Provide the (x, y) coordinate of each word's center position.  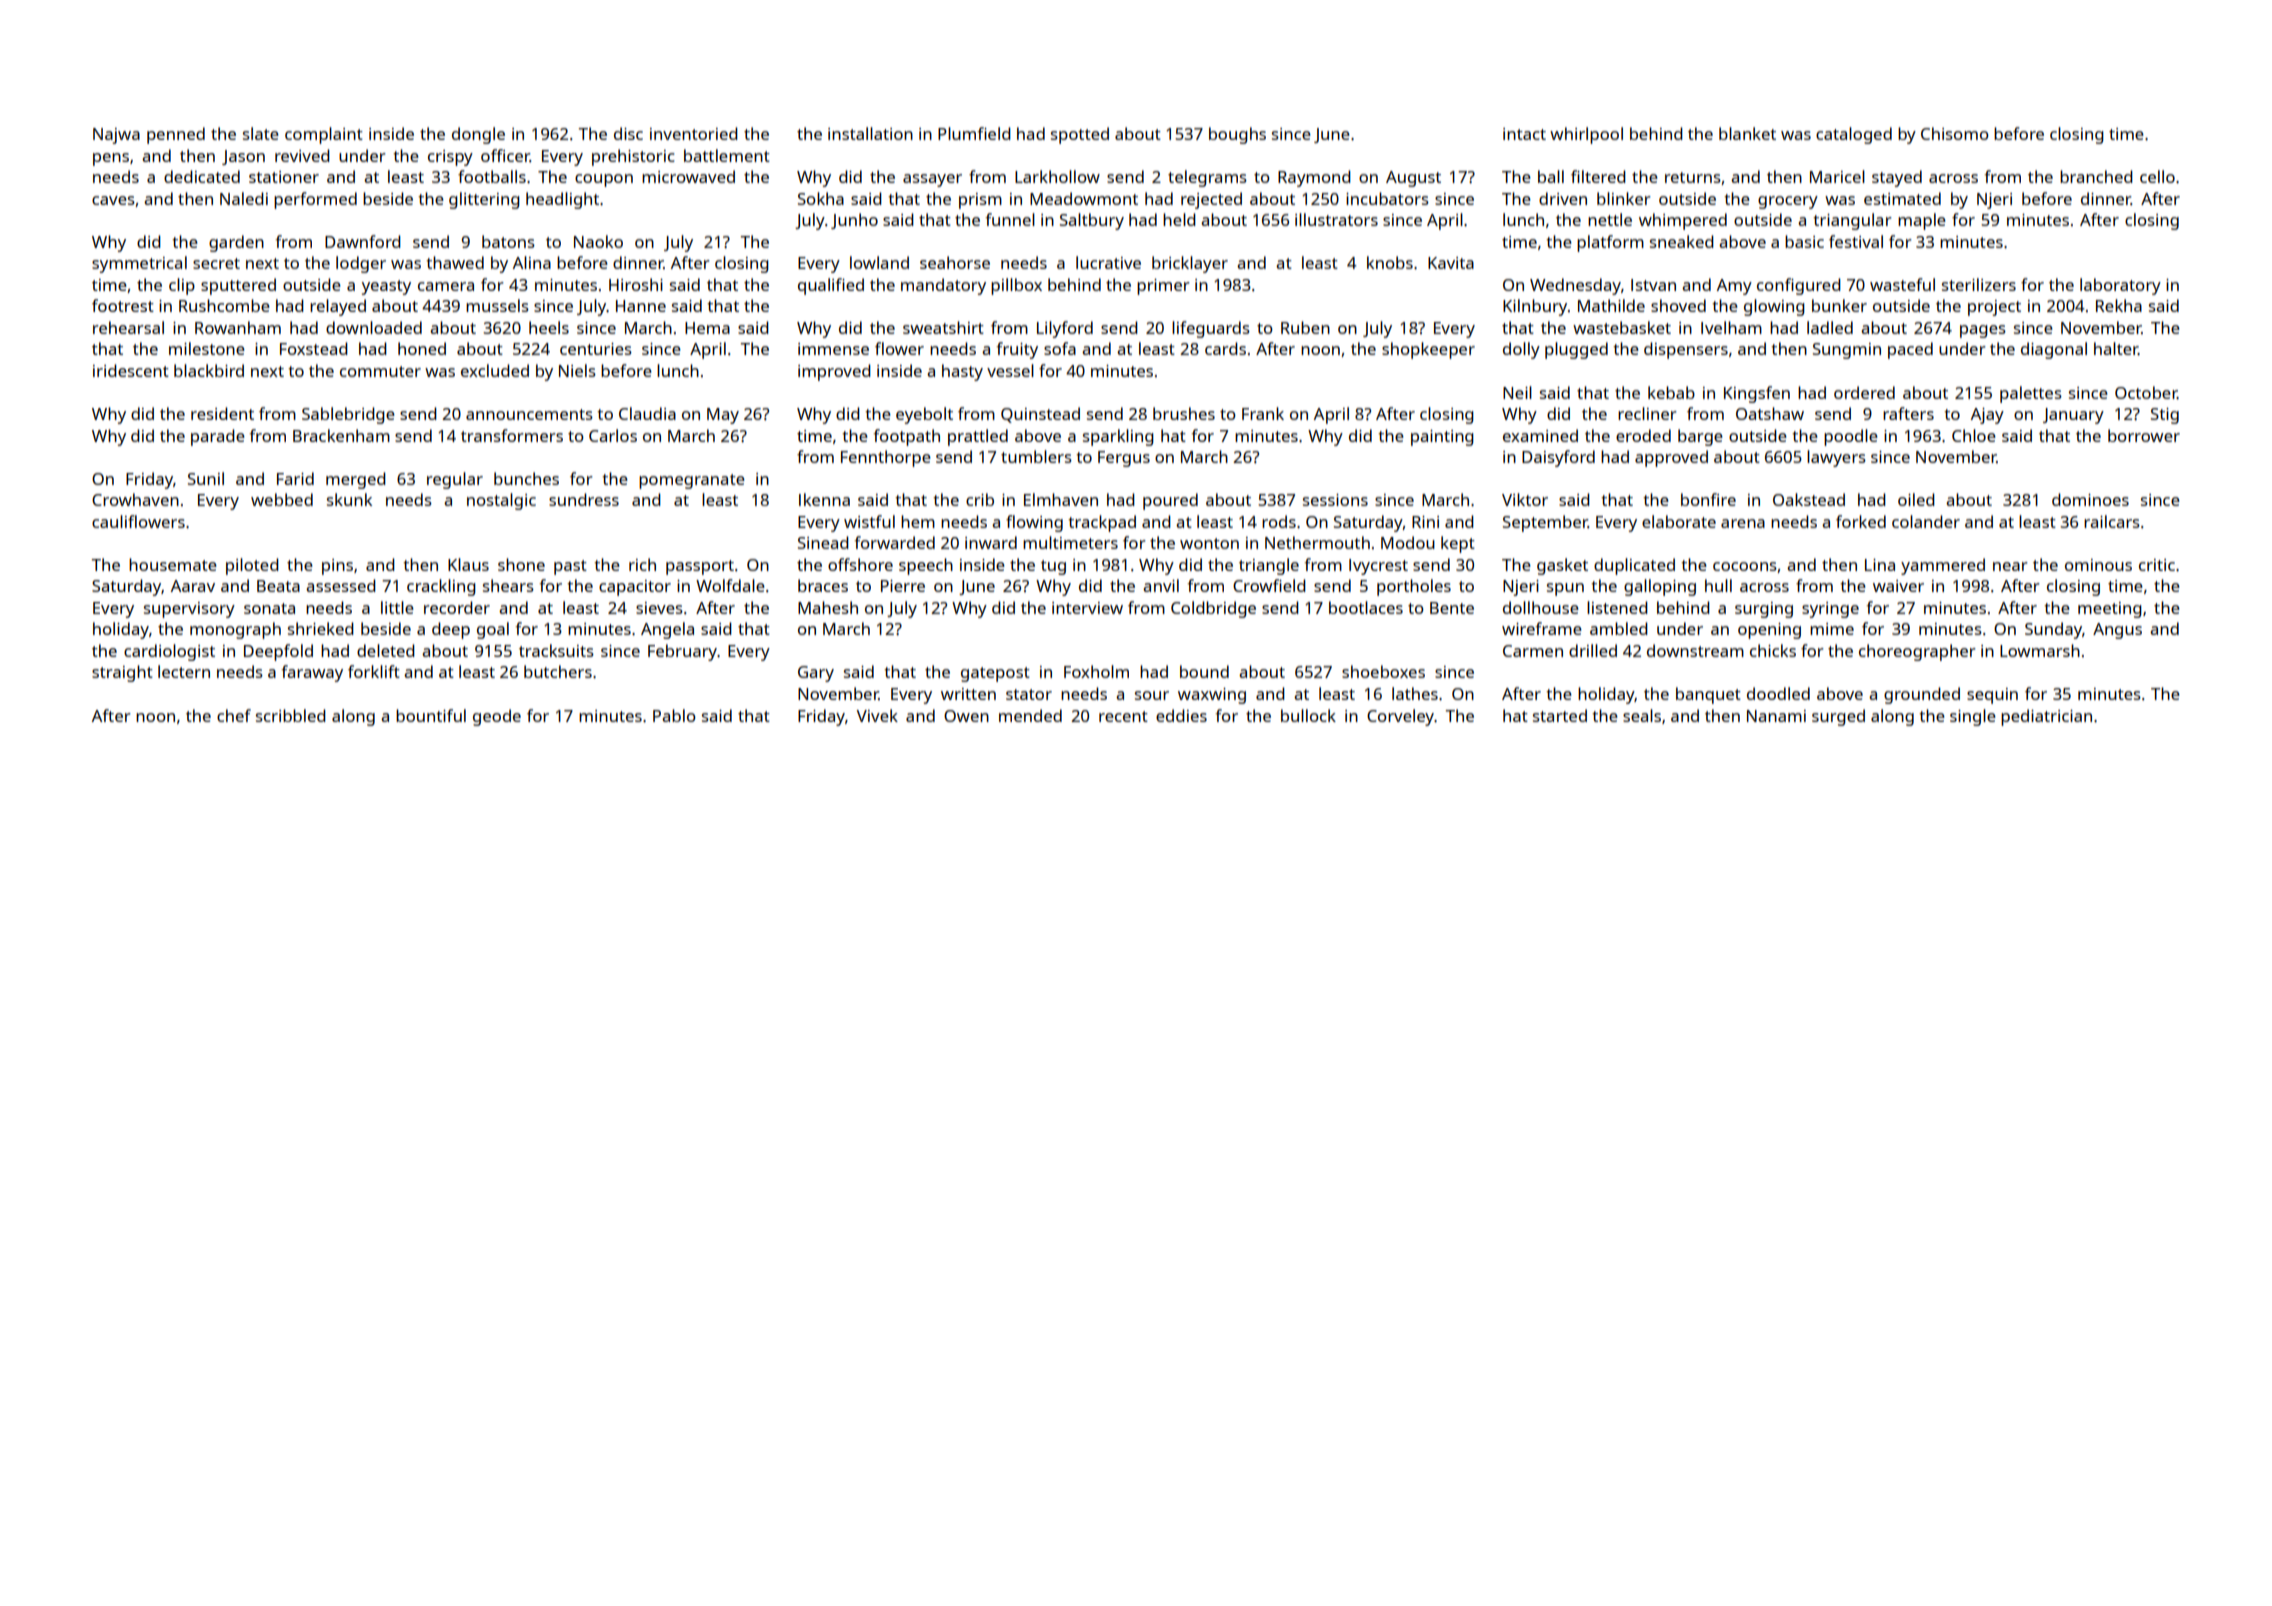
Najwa (116, 136)
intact (1524, 134)
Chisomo (1955, 133)
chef (234, 715)
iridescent (131, 370)
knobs (1390, 262)
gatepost (995, 674)
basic (1804, 241)
